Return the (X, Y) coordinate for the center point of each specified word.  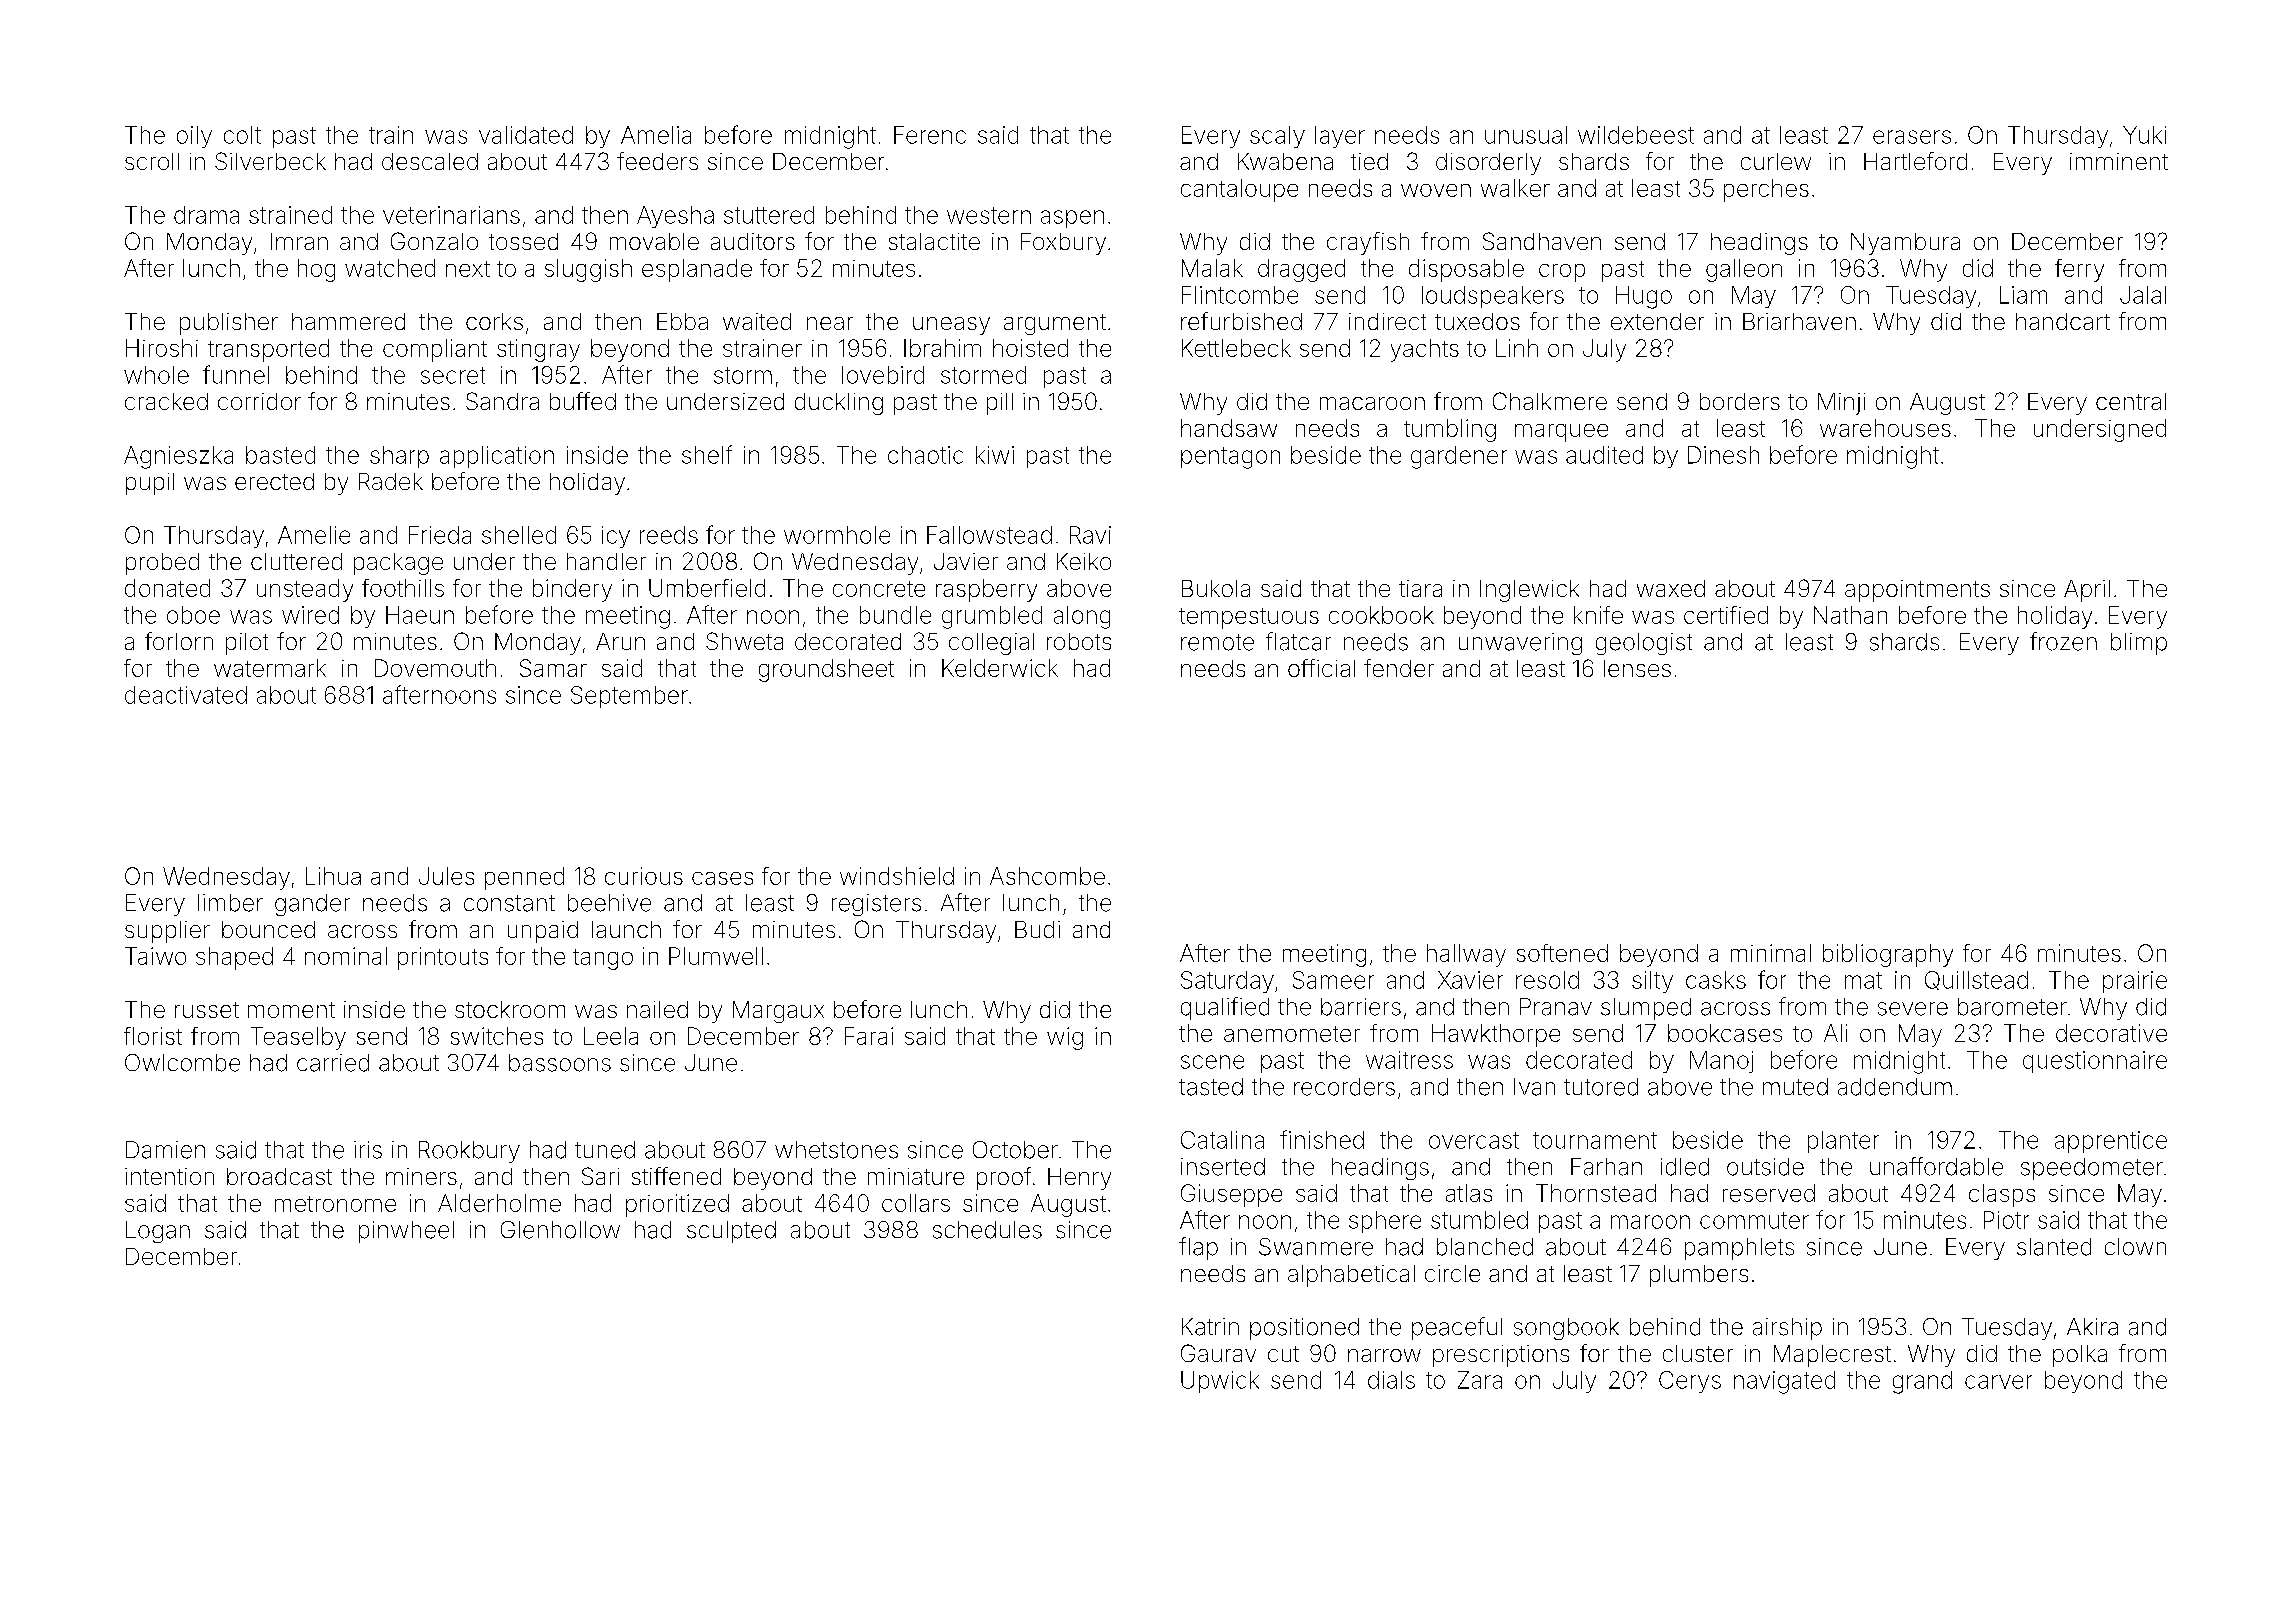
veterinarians (451, 215)
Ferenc (930, 135)
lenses (1637, 668)
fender (1399, 668)
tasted (1211, 1087)
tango (603, 959)
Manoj (1721, 1062)
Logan (158, 1232)
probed (162, 564)
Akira (2092, 1327)
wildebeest (1636, 135)
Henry (1079, 1179)
